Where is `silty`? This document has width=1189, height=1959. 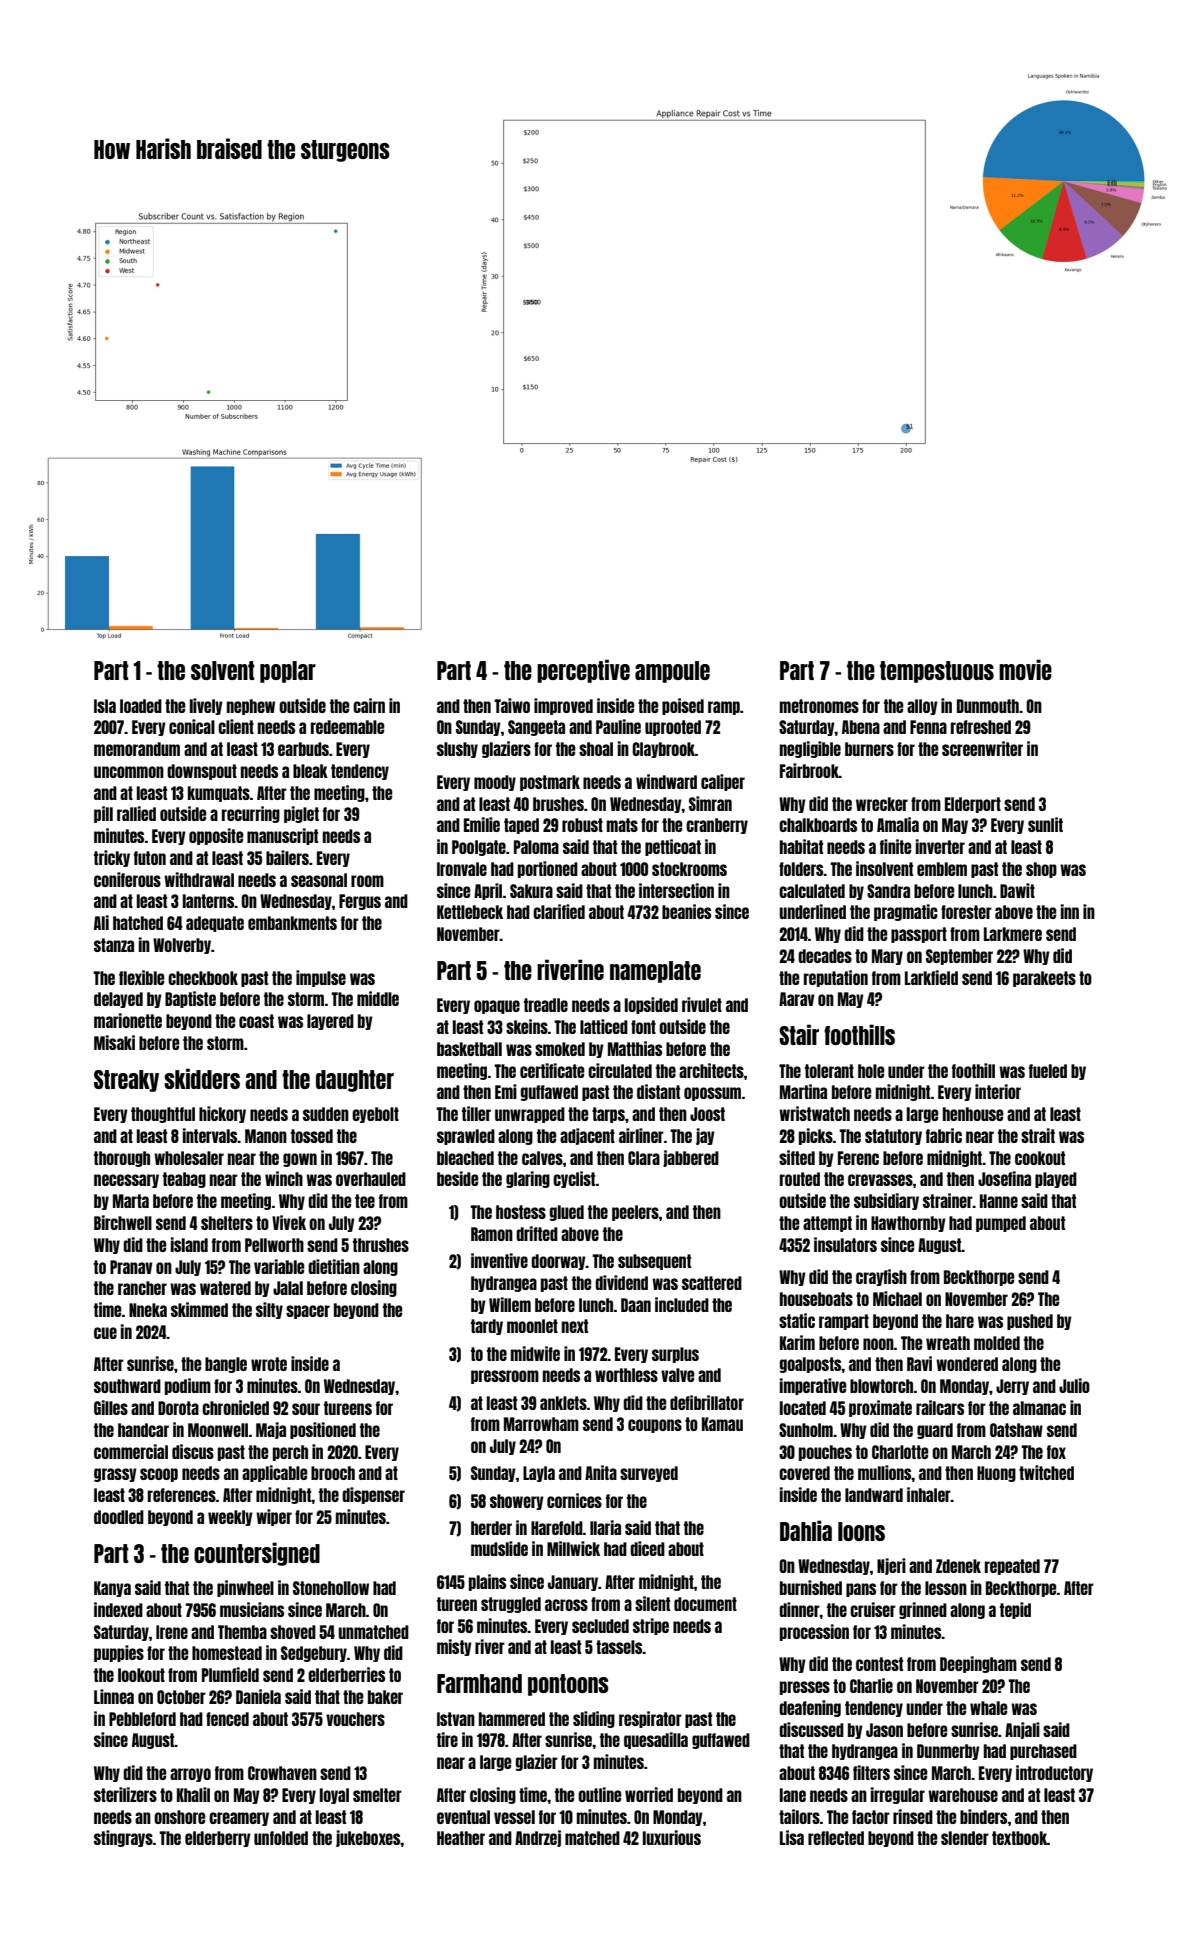
silty is located at coordinates (269, 1310).
